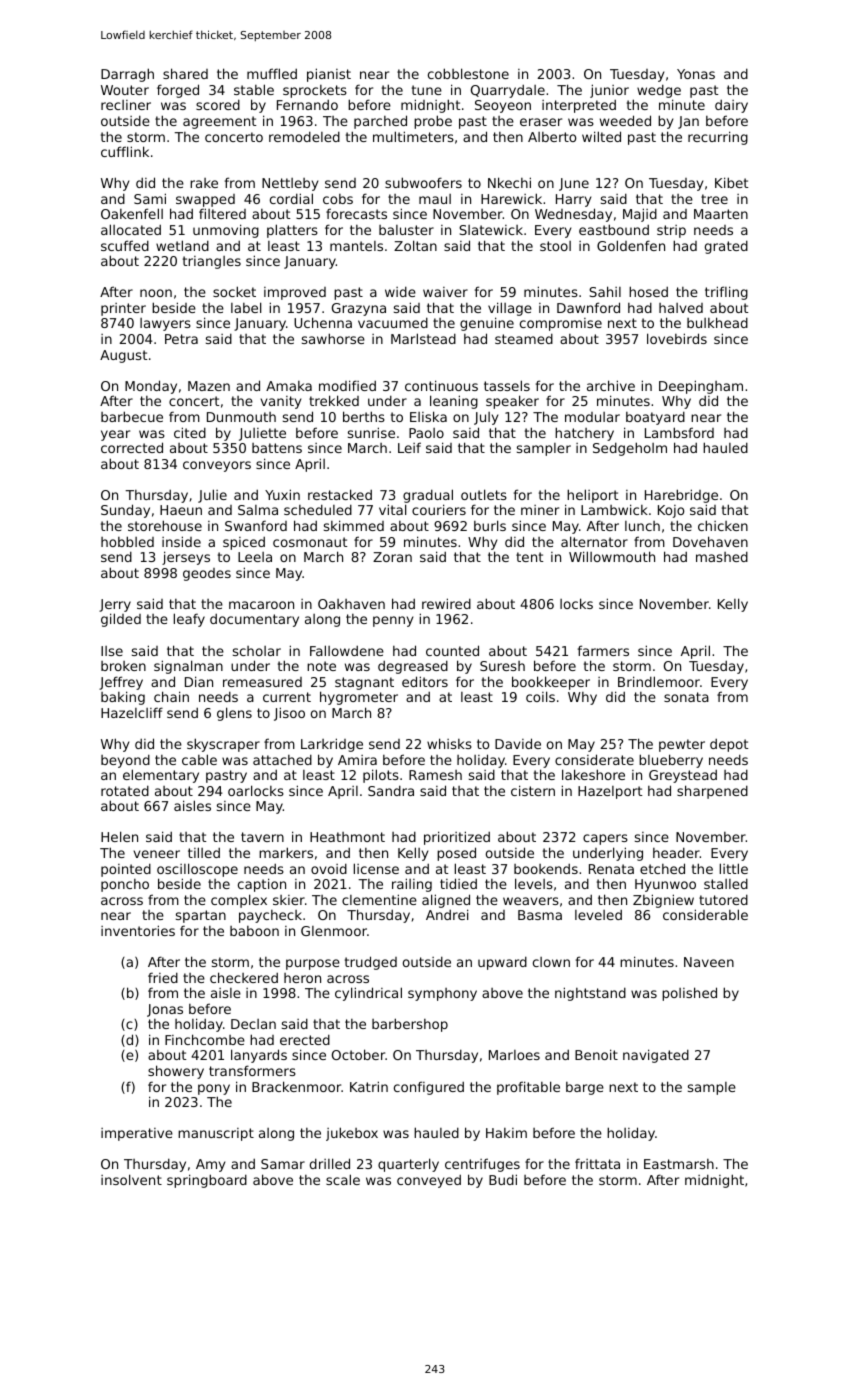 This screenshot has height=1400, width=849. I want to click on Jerry, so click(115, 605).
